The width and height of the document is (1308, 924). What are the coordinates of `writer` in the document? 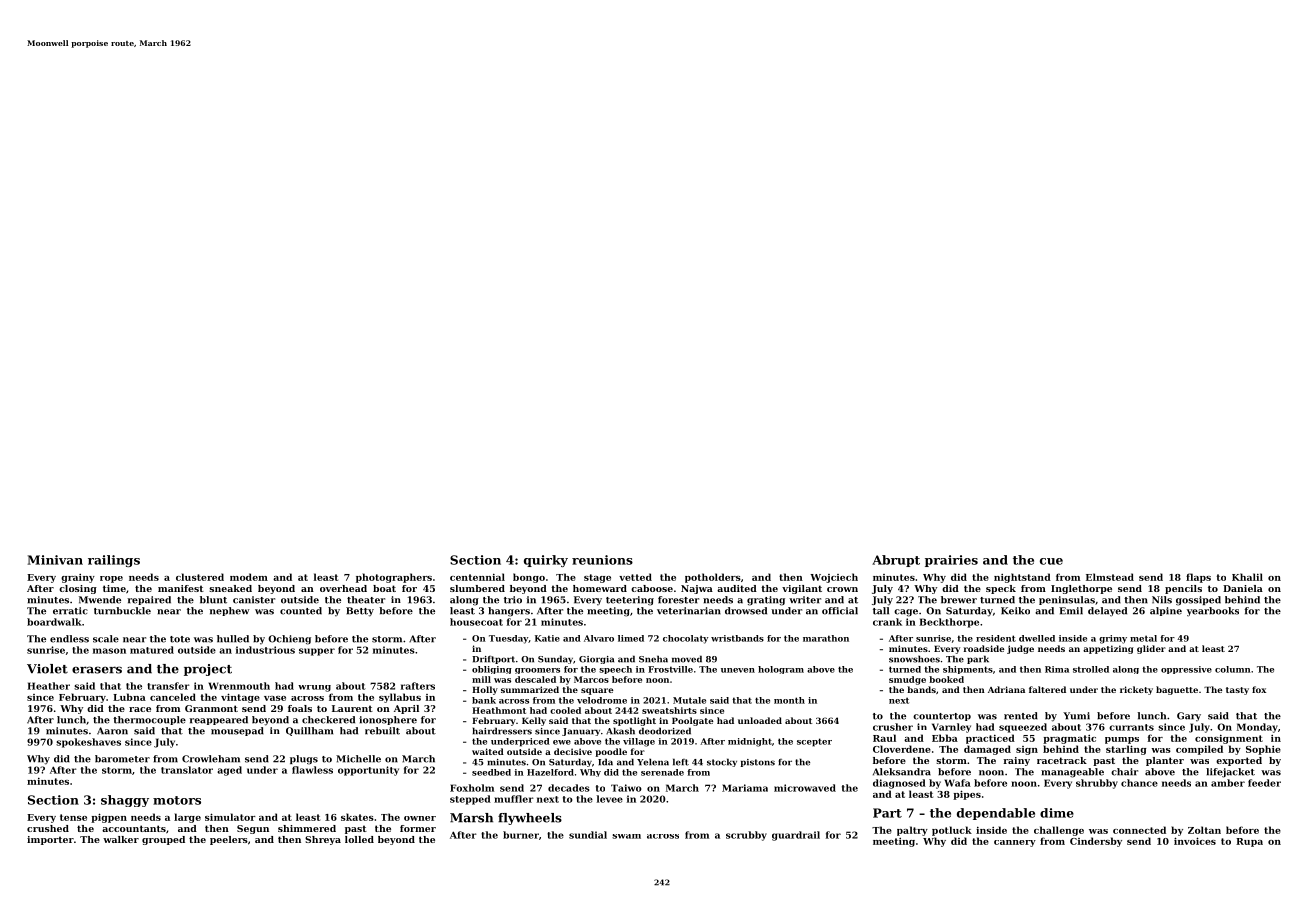 It's located at (805, 600).
